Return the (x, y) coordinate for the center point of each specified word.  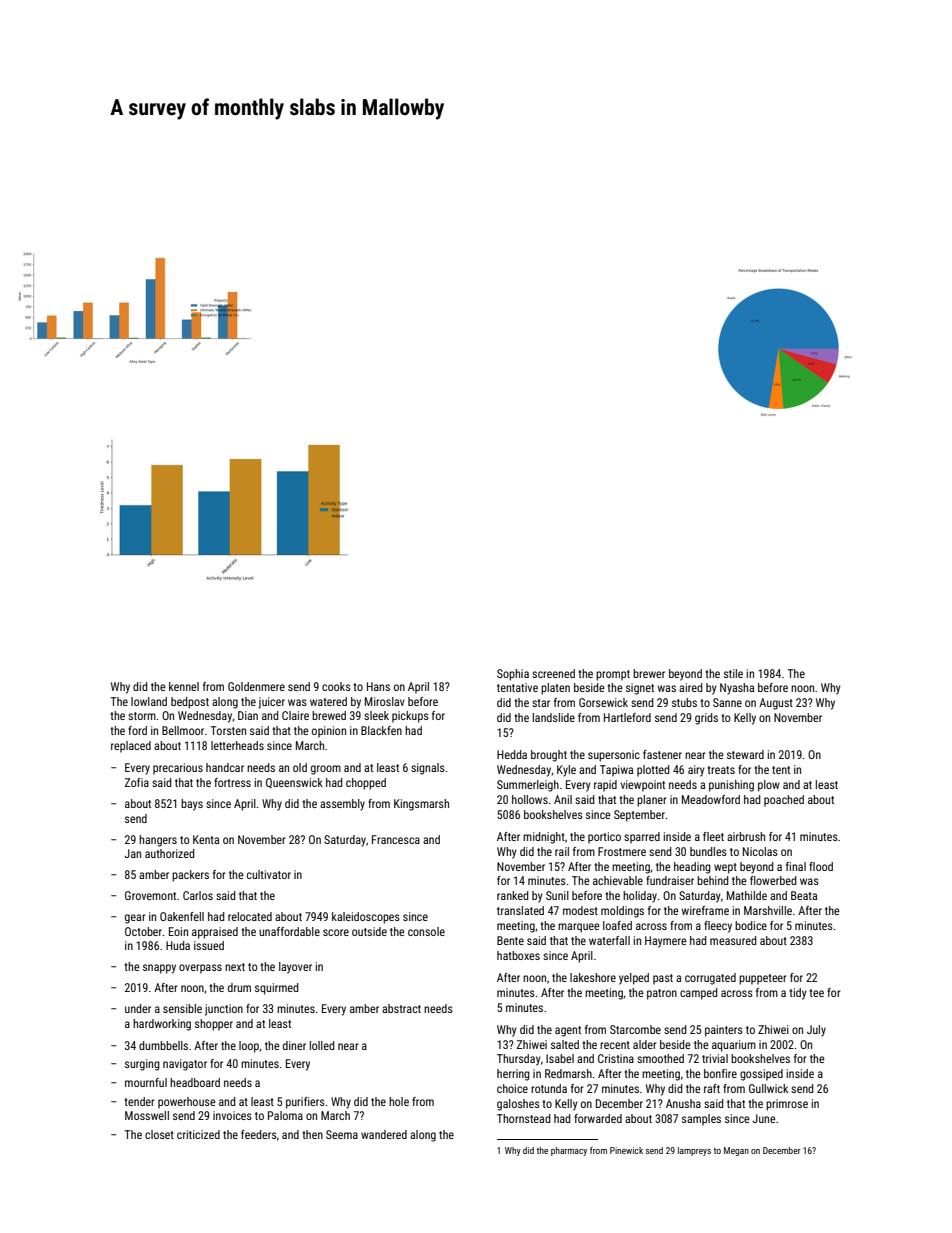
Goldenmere (256, 686)
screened (553, 673)
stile (733, 673)
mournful (146, 1082)
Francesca (396, 839)
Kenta (206, 839)
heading (692, 868)
